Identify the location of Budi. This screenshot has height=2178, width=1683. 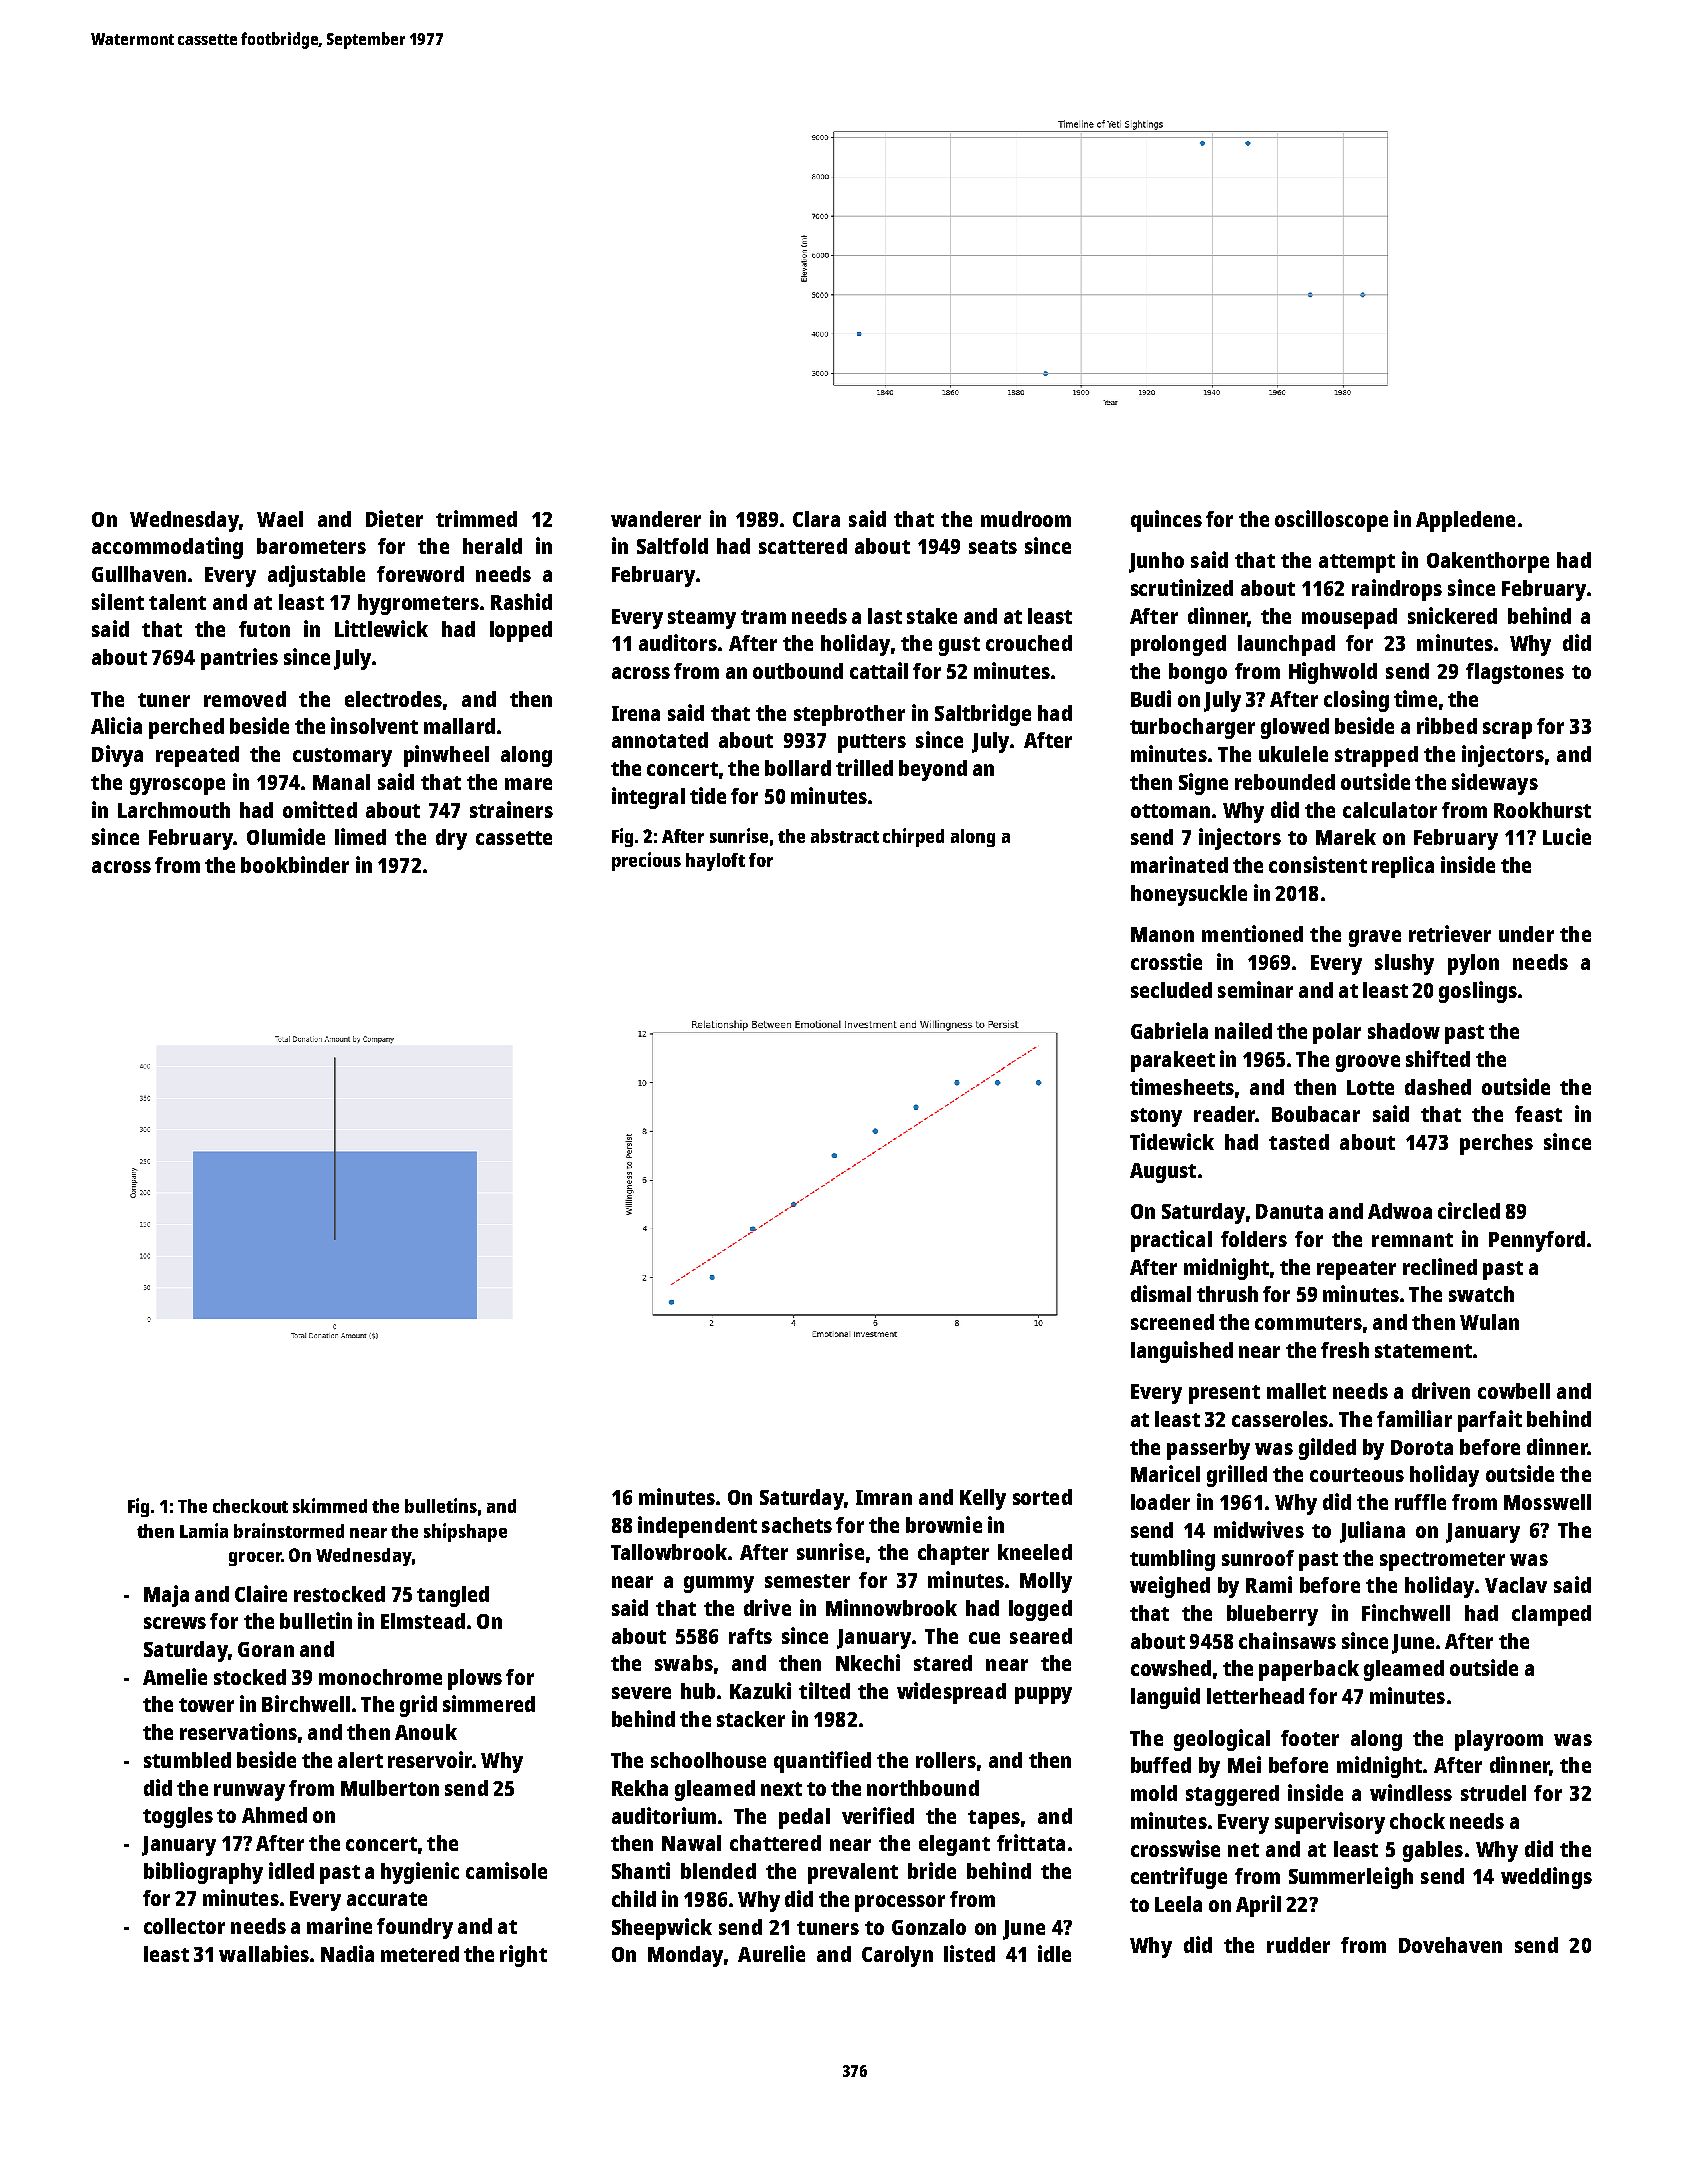
(1151, 698).
